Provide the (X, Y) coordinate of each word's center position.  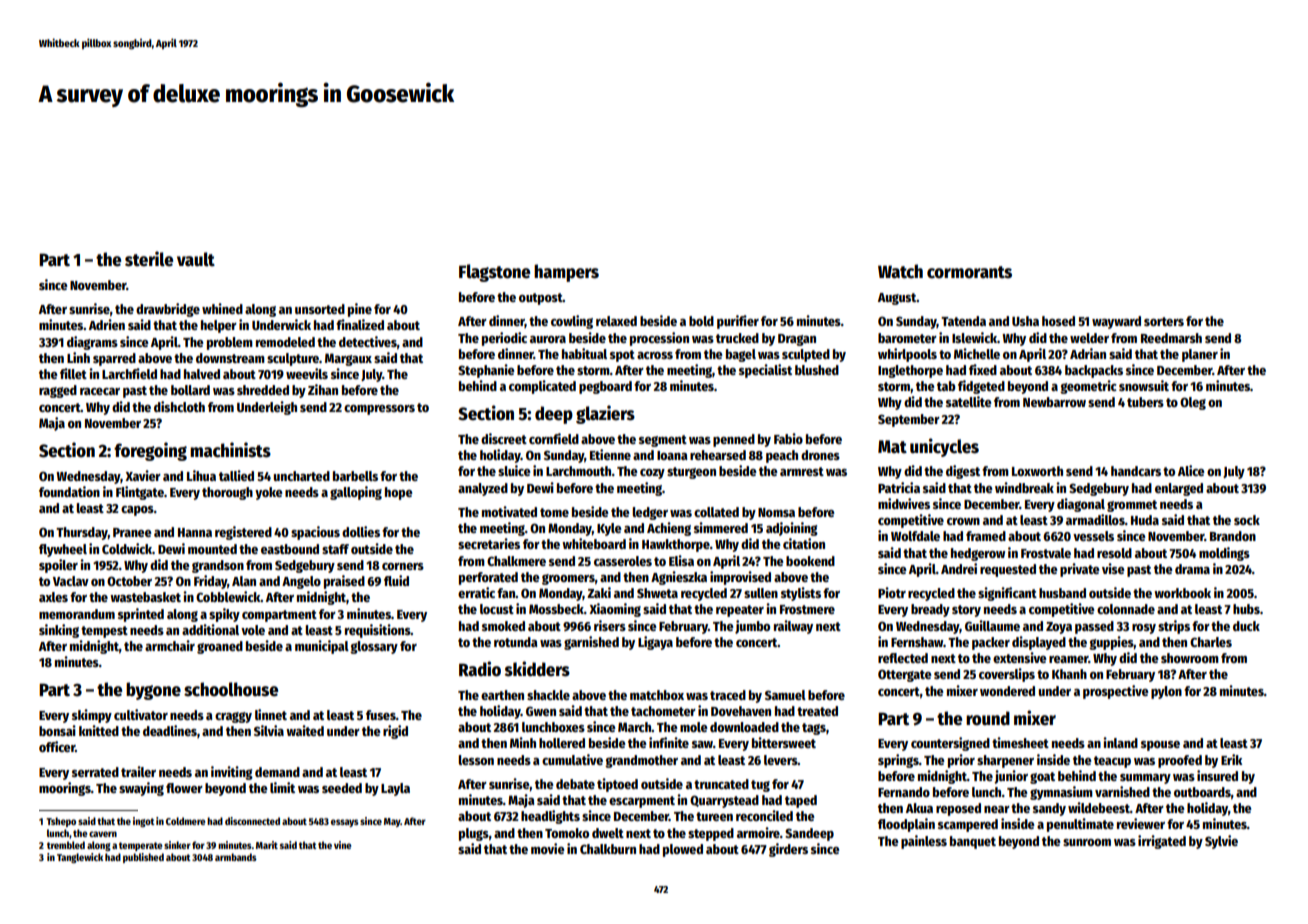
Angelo (301, 582)
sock (1247, 520)
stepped (711, 834)
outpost (541, 299)
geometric (1088, 387)
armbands (236, 857)
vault (196, 259)
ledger (650, 513)
